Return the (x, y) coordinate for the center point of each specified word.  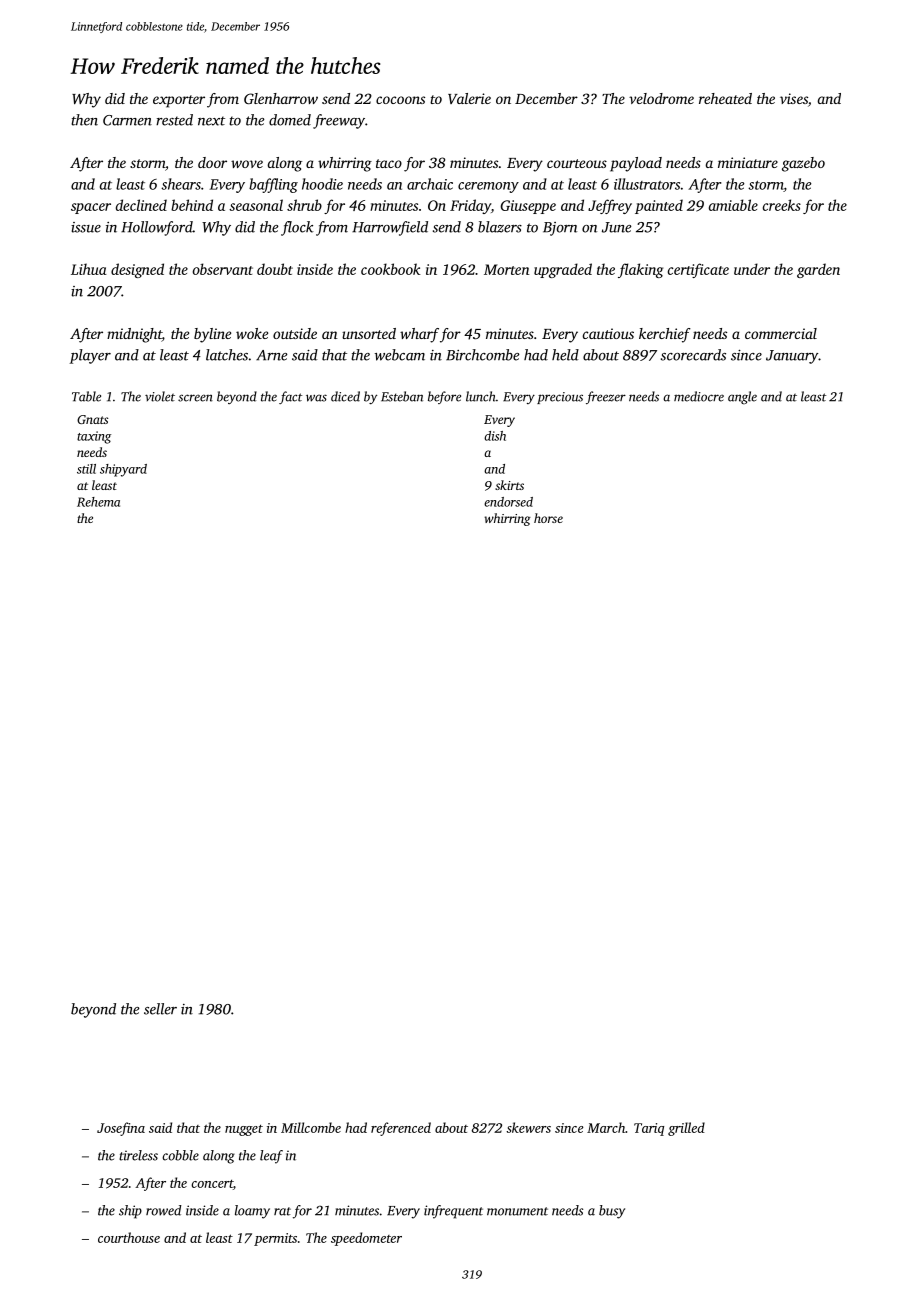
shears (181, 184)
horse (548, 518)
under (752, 269)
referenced (401, 1129)
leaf (271, 1157)
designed (137, 270)
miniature (748, 162)
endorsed (508, 502)
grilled (686, 1129)
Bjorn (560, 229)
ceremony (488, 187)
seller (160, 1009)
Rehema (98, 502)
